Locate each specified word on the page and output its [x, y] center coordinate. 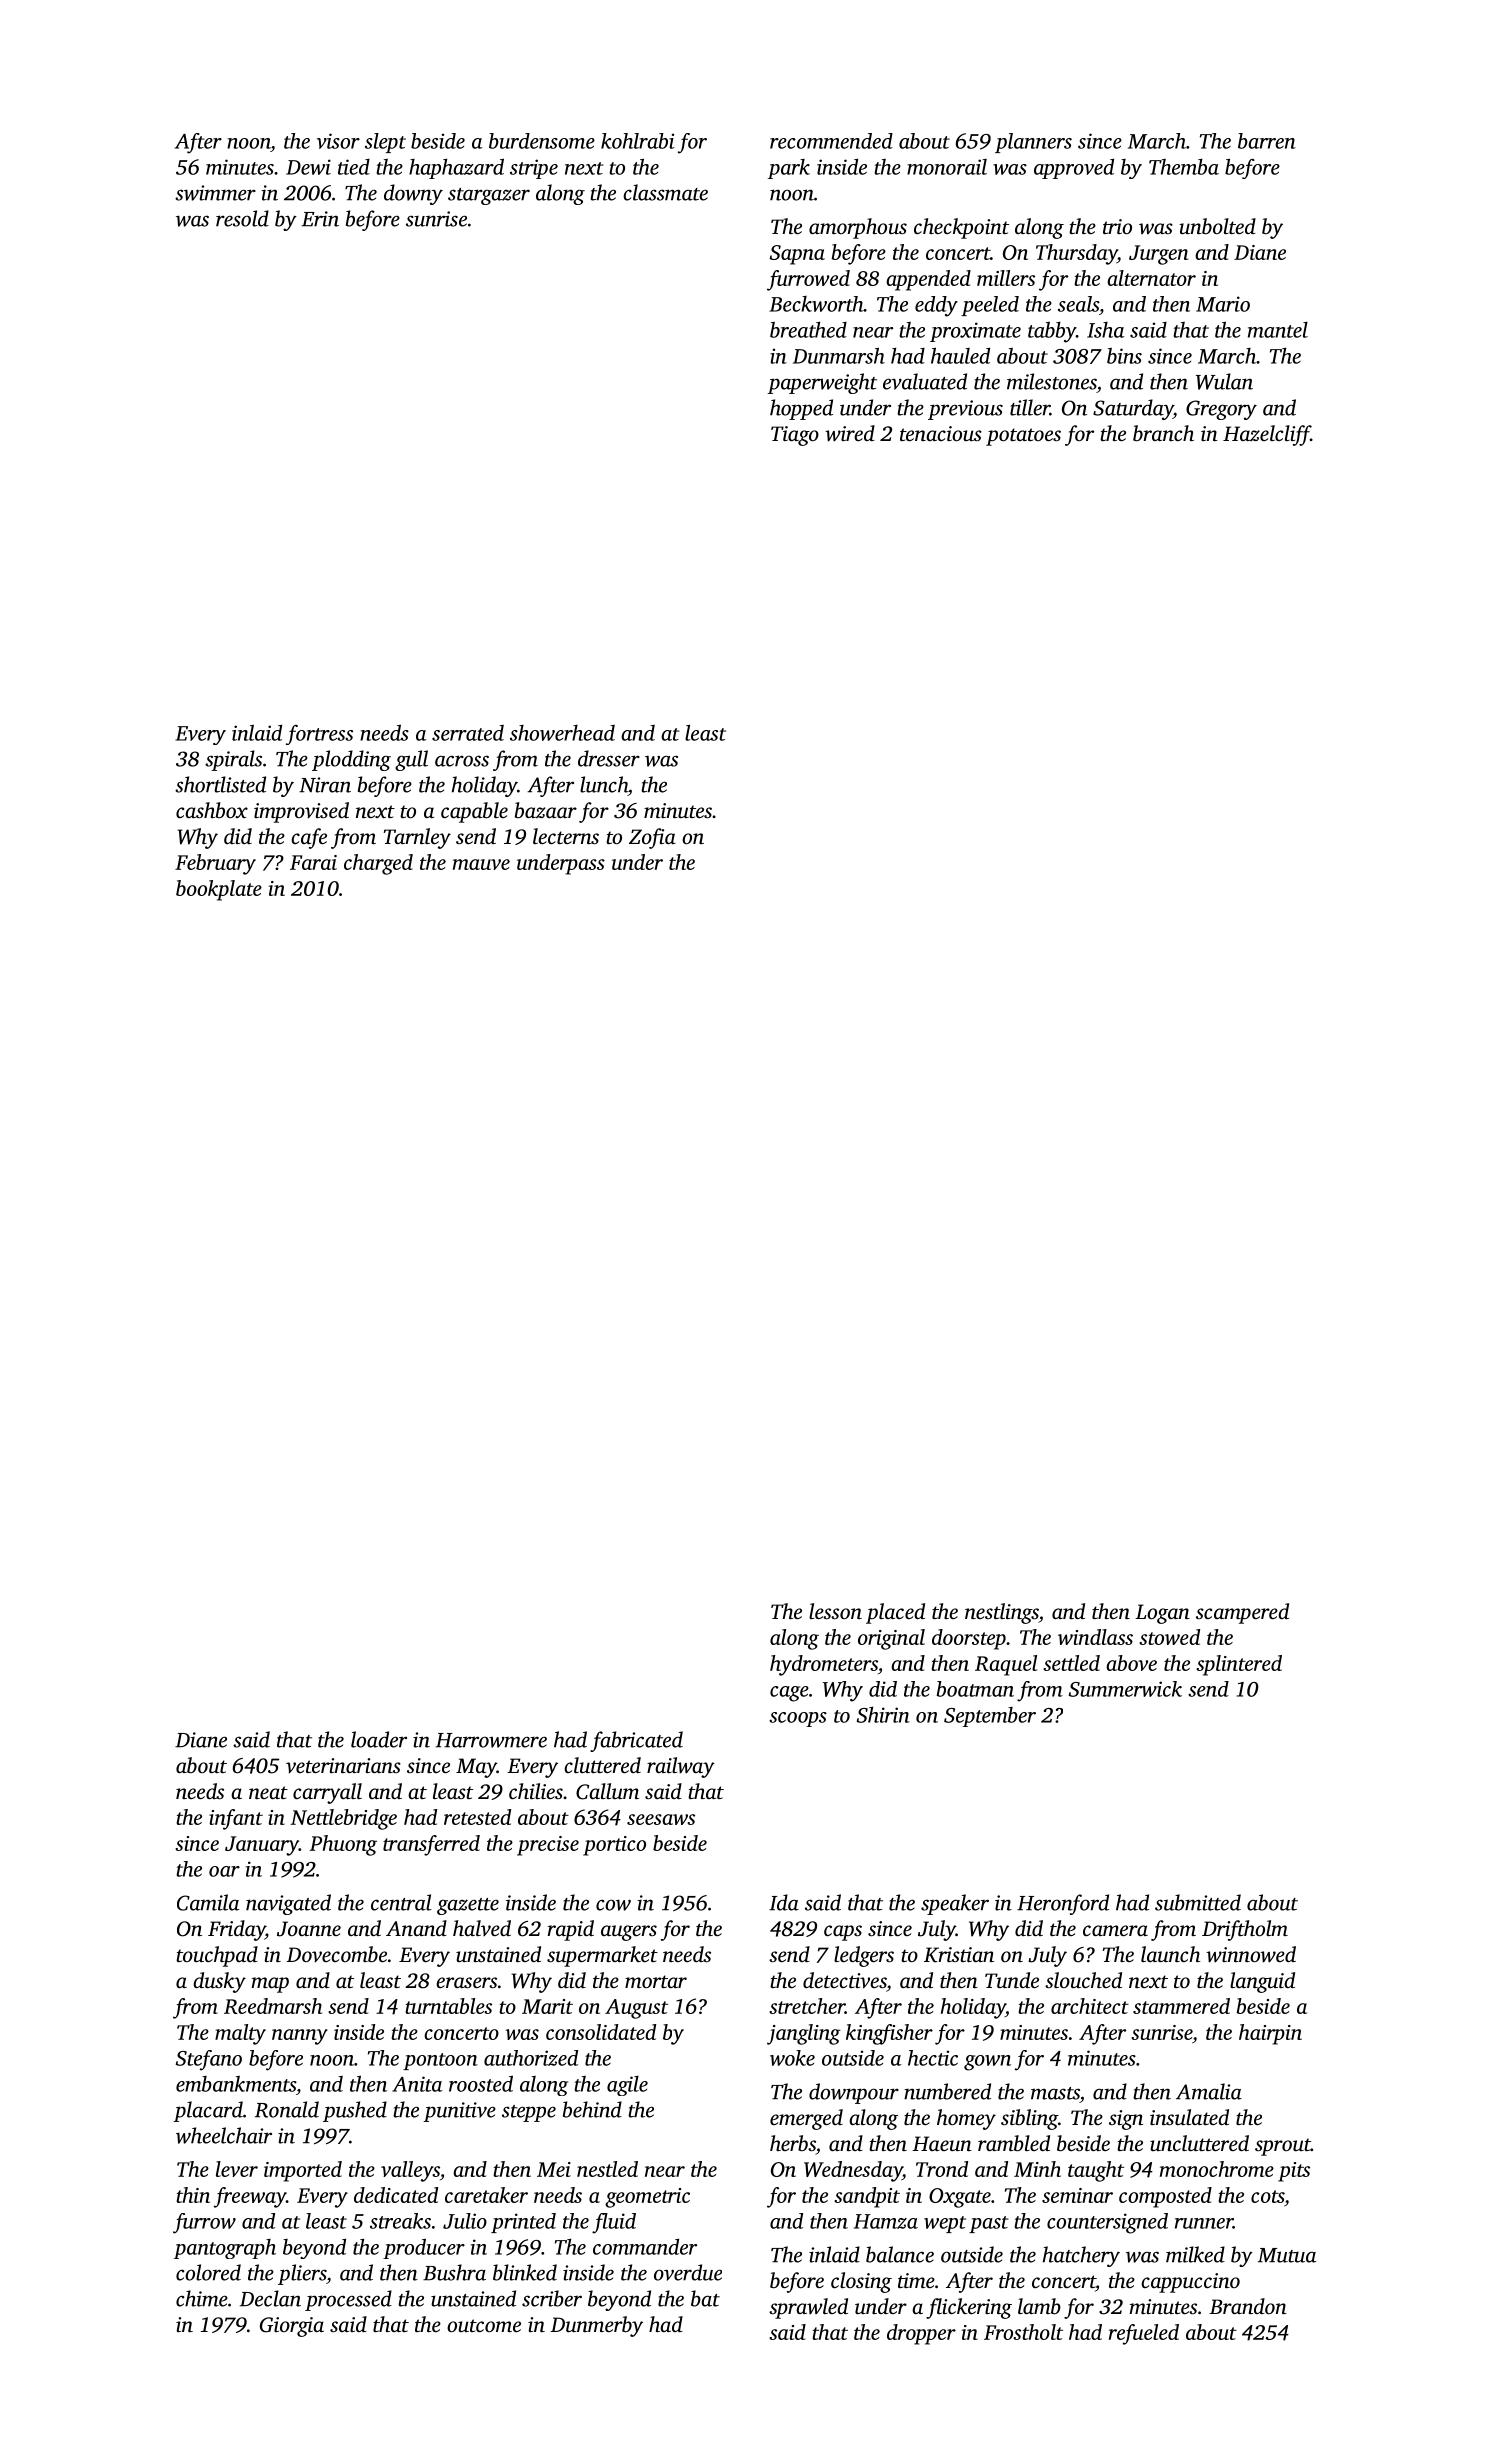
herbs [793, 2143]
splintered [1239, 1665]
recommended [831, 141]
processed [348, 2300]
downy [413, 194]
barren [1267, 141]
